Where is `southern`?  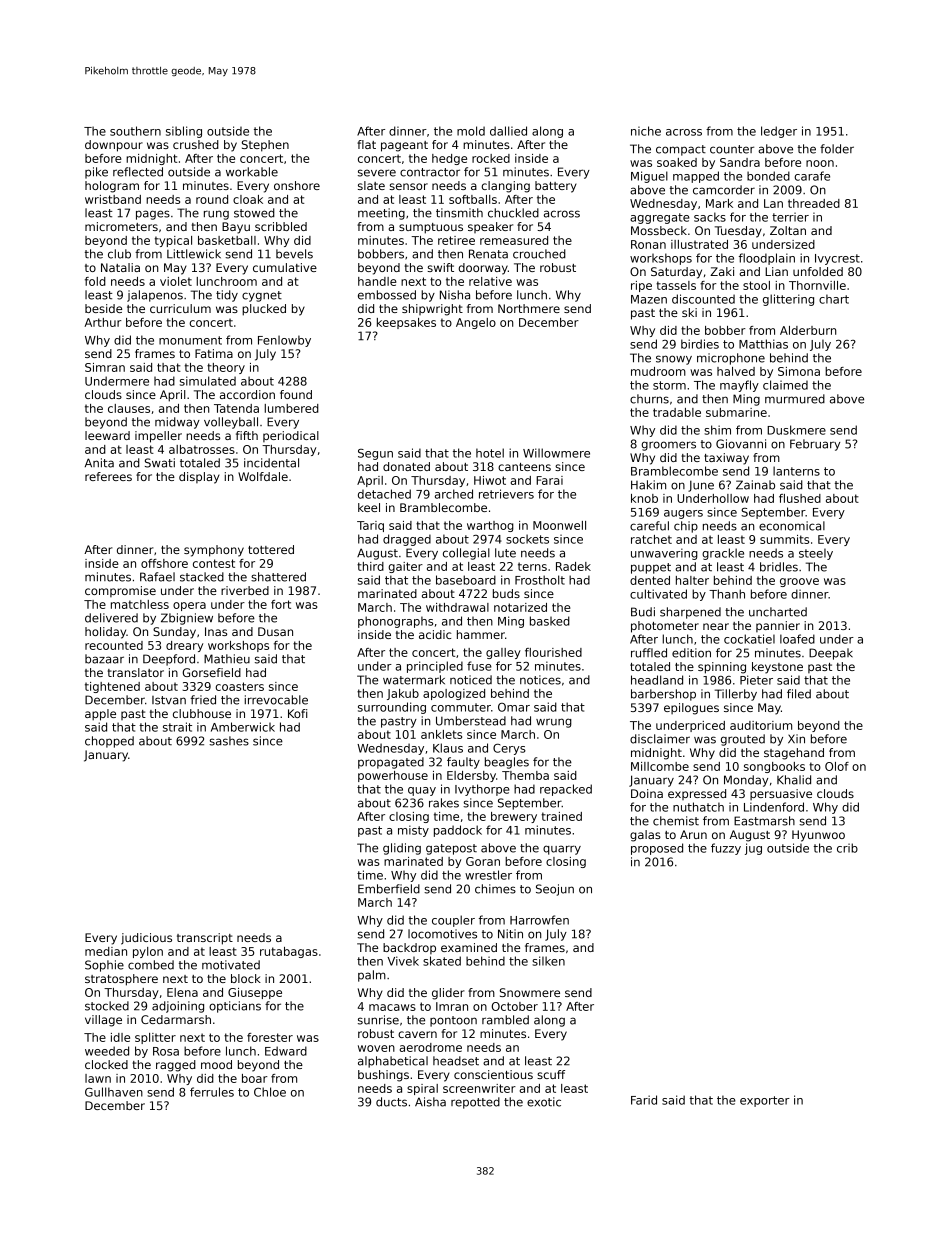 southern is located at coordinates (135, 131).
